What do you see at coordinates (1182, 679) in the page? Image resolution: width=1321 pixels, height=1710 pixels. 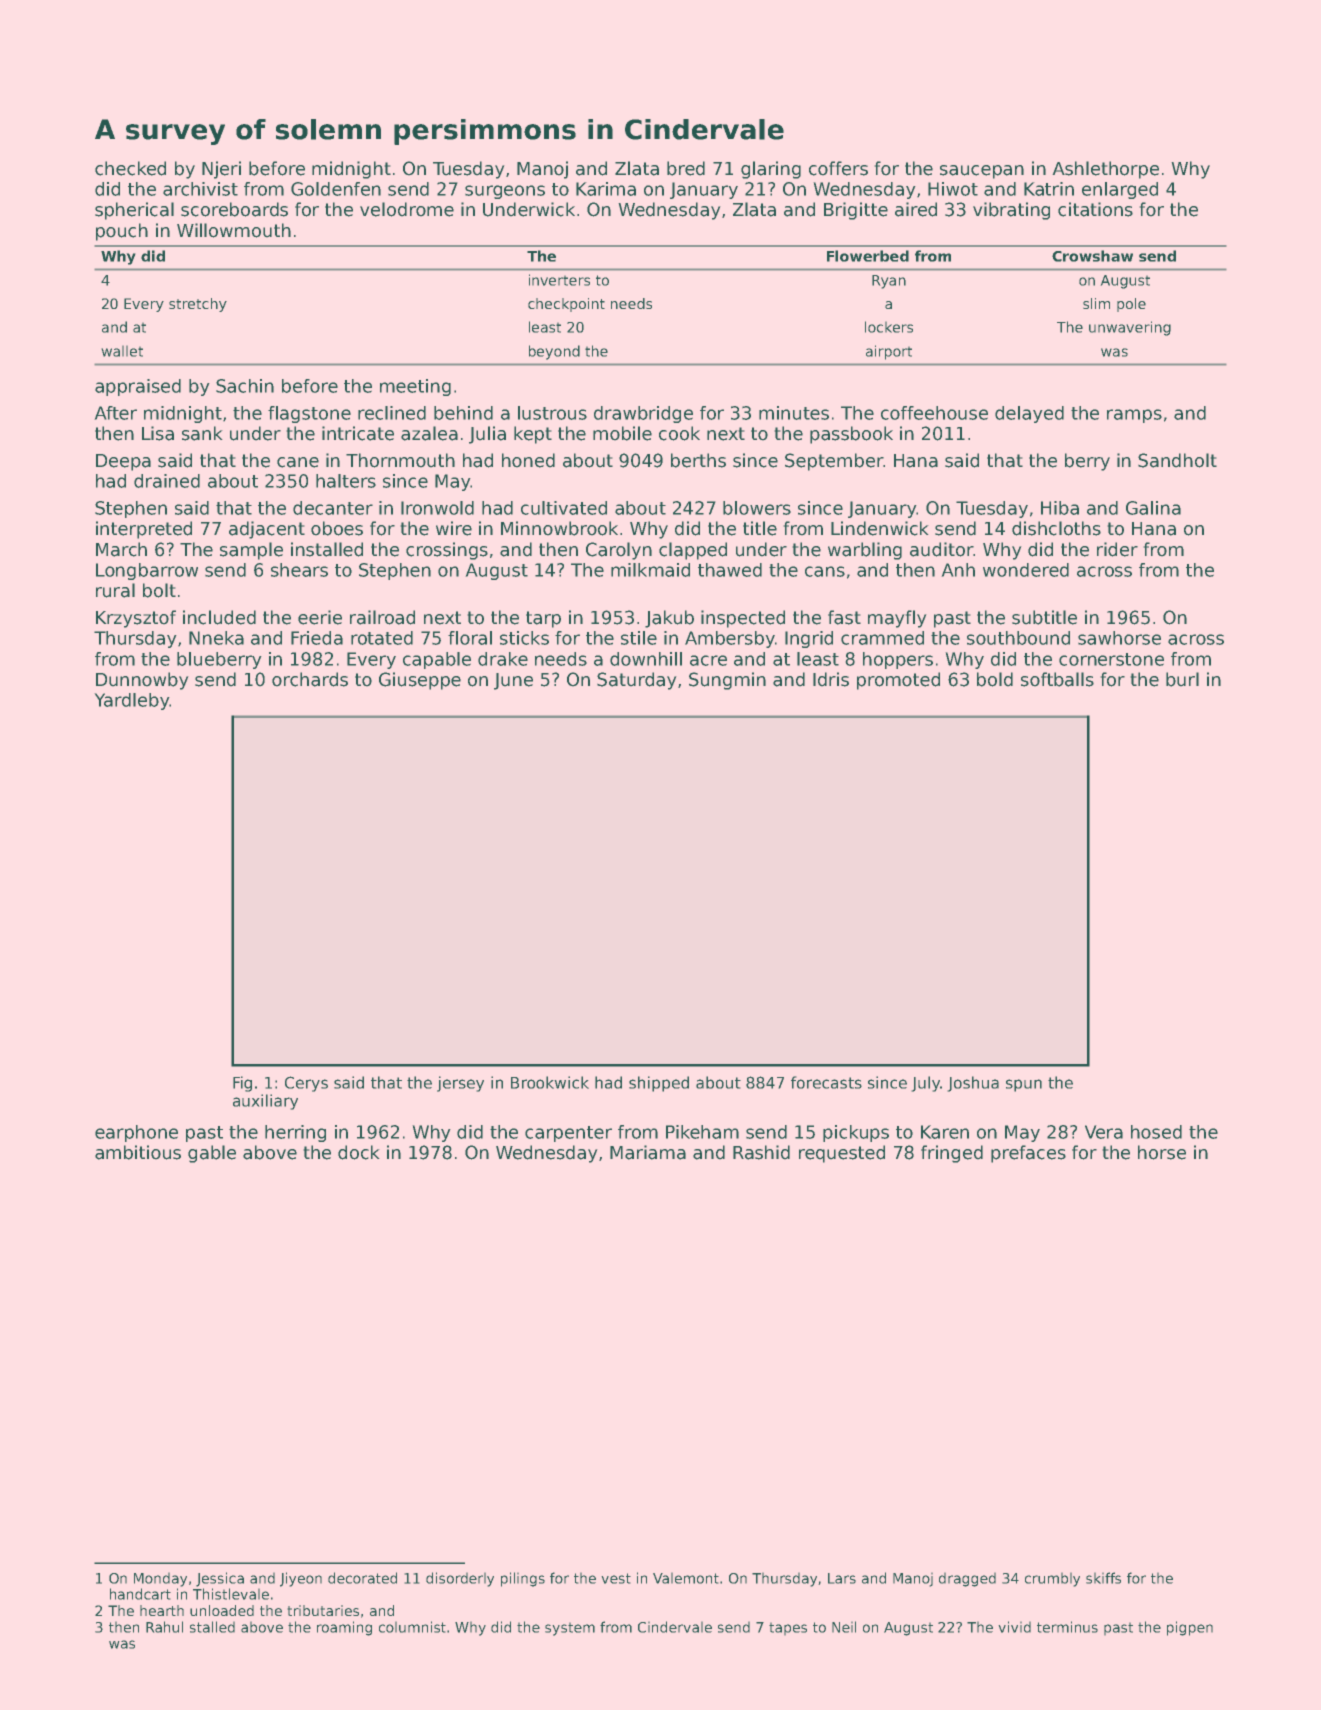 I see `burl` at bounding box center [1182, 679].
